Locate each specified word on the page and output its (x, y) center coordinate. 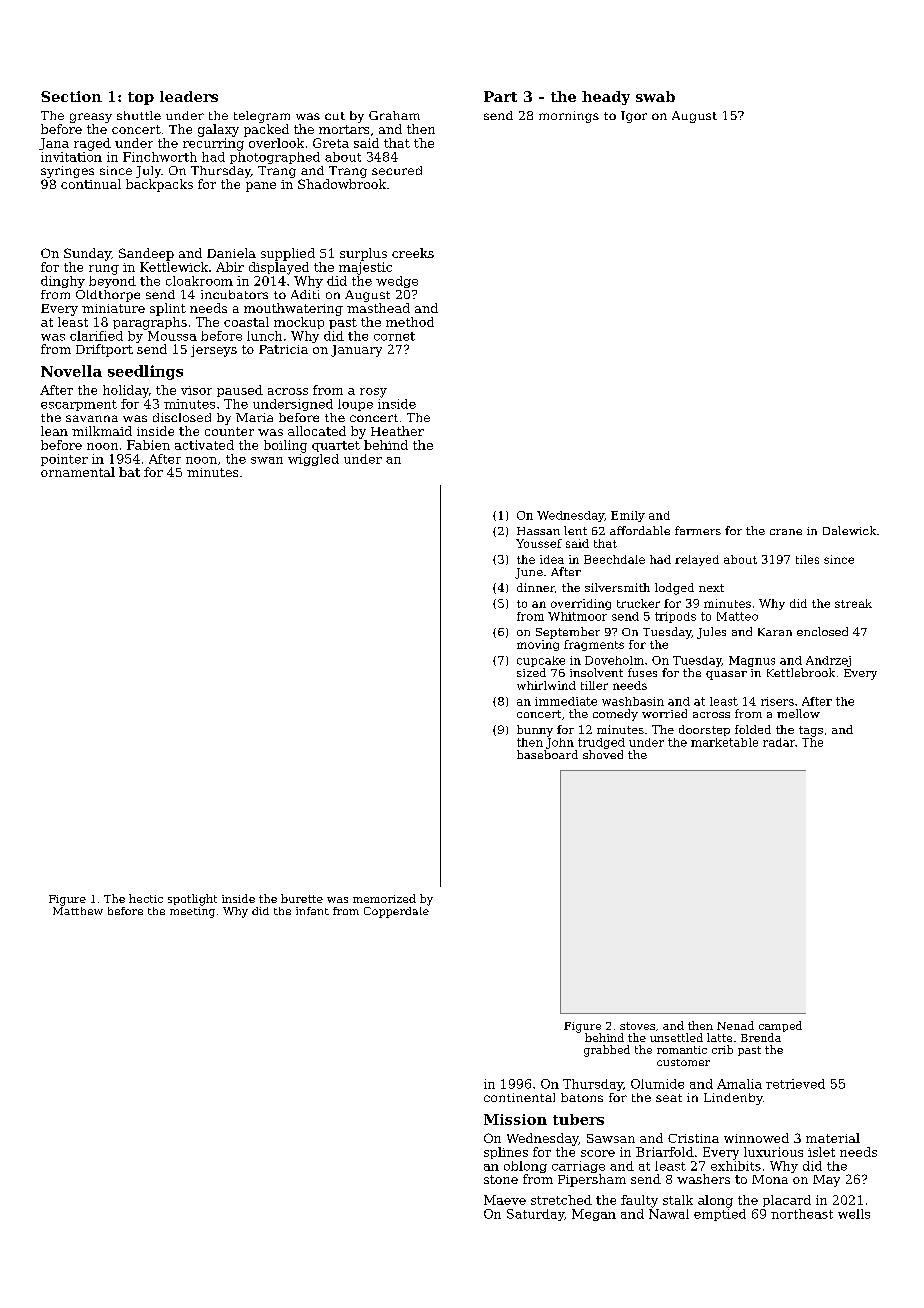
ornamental (78, 472)
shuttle (139, 115)
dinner (536, 587)
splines (506, 1153)
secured (397, 170)
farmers (698, 530)
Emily (628, 516)
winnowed (756, 1138)
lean (54, 431)
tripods (675, 617)
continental (519, 1097)
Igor (634, 117)
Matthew (78, 911)
